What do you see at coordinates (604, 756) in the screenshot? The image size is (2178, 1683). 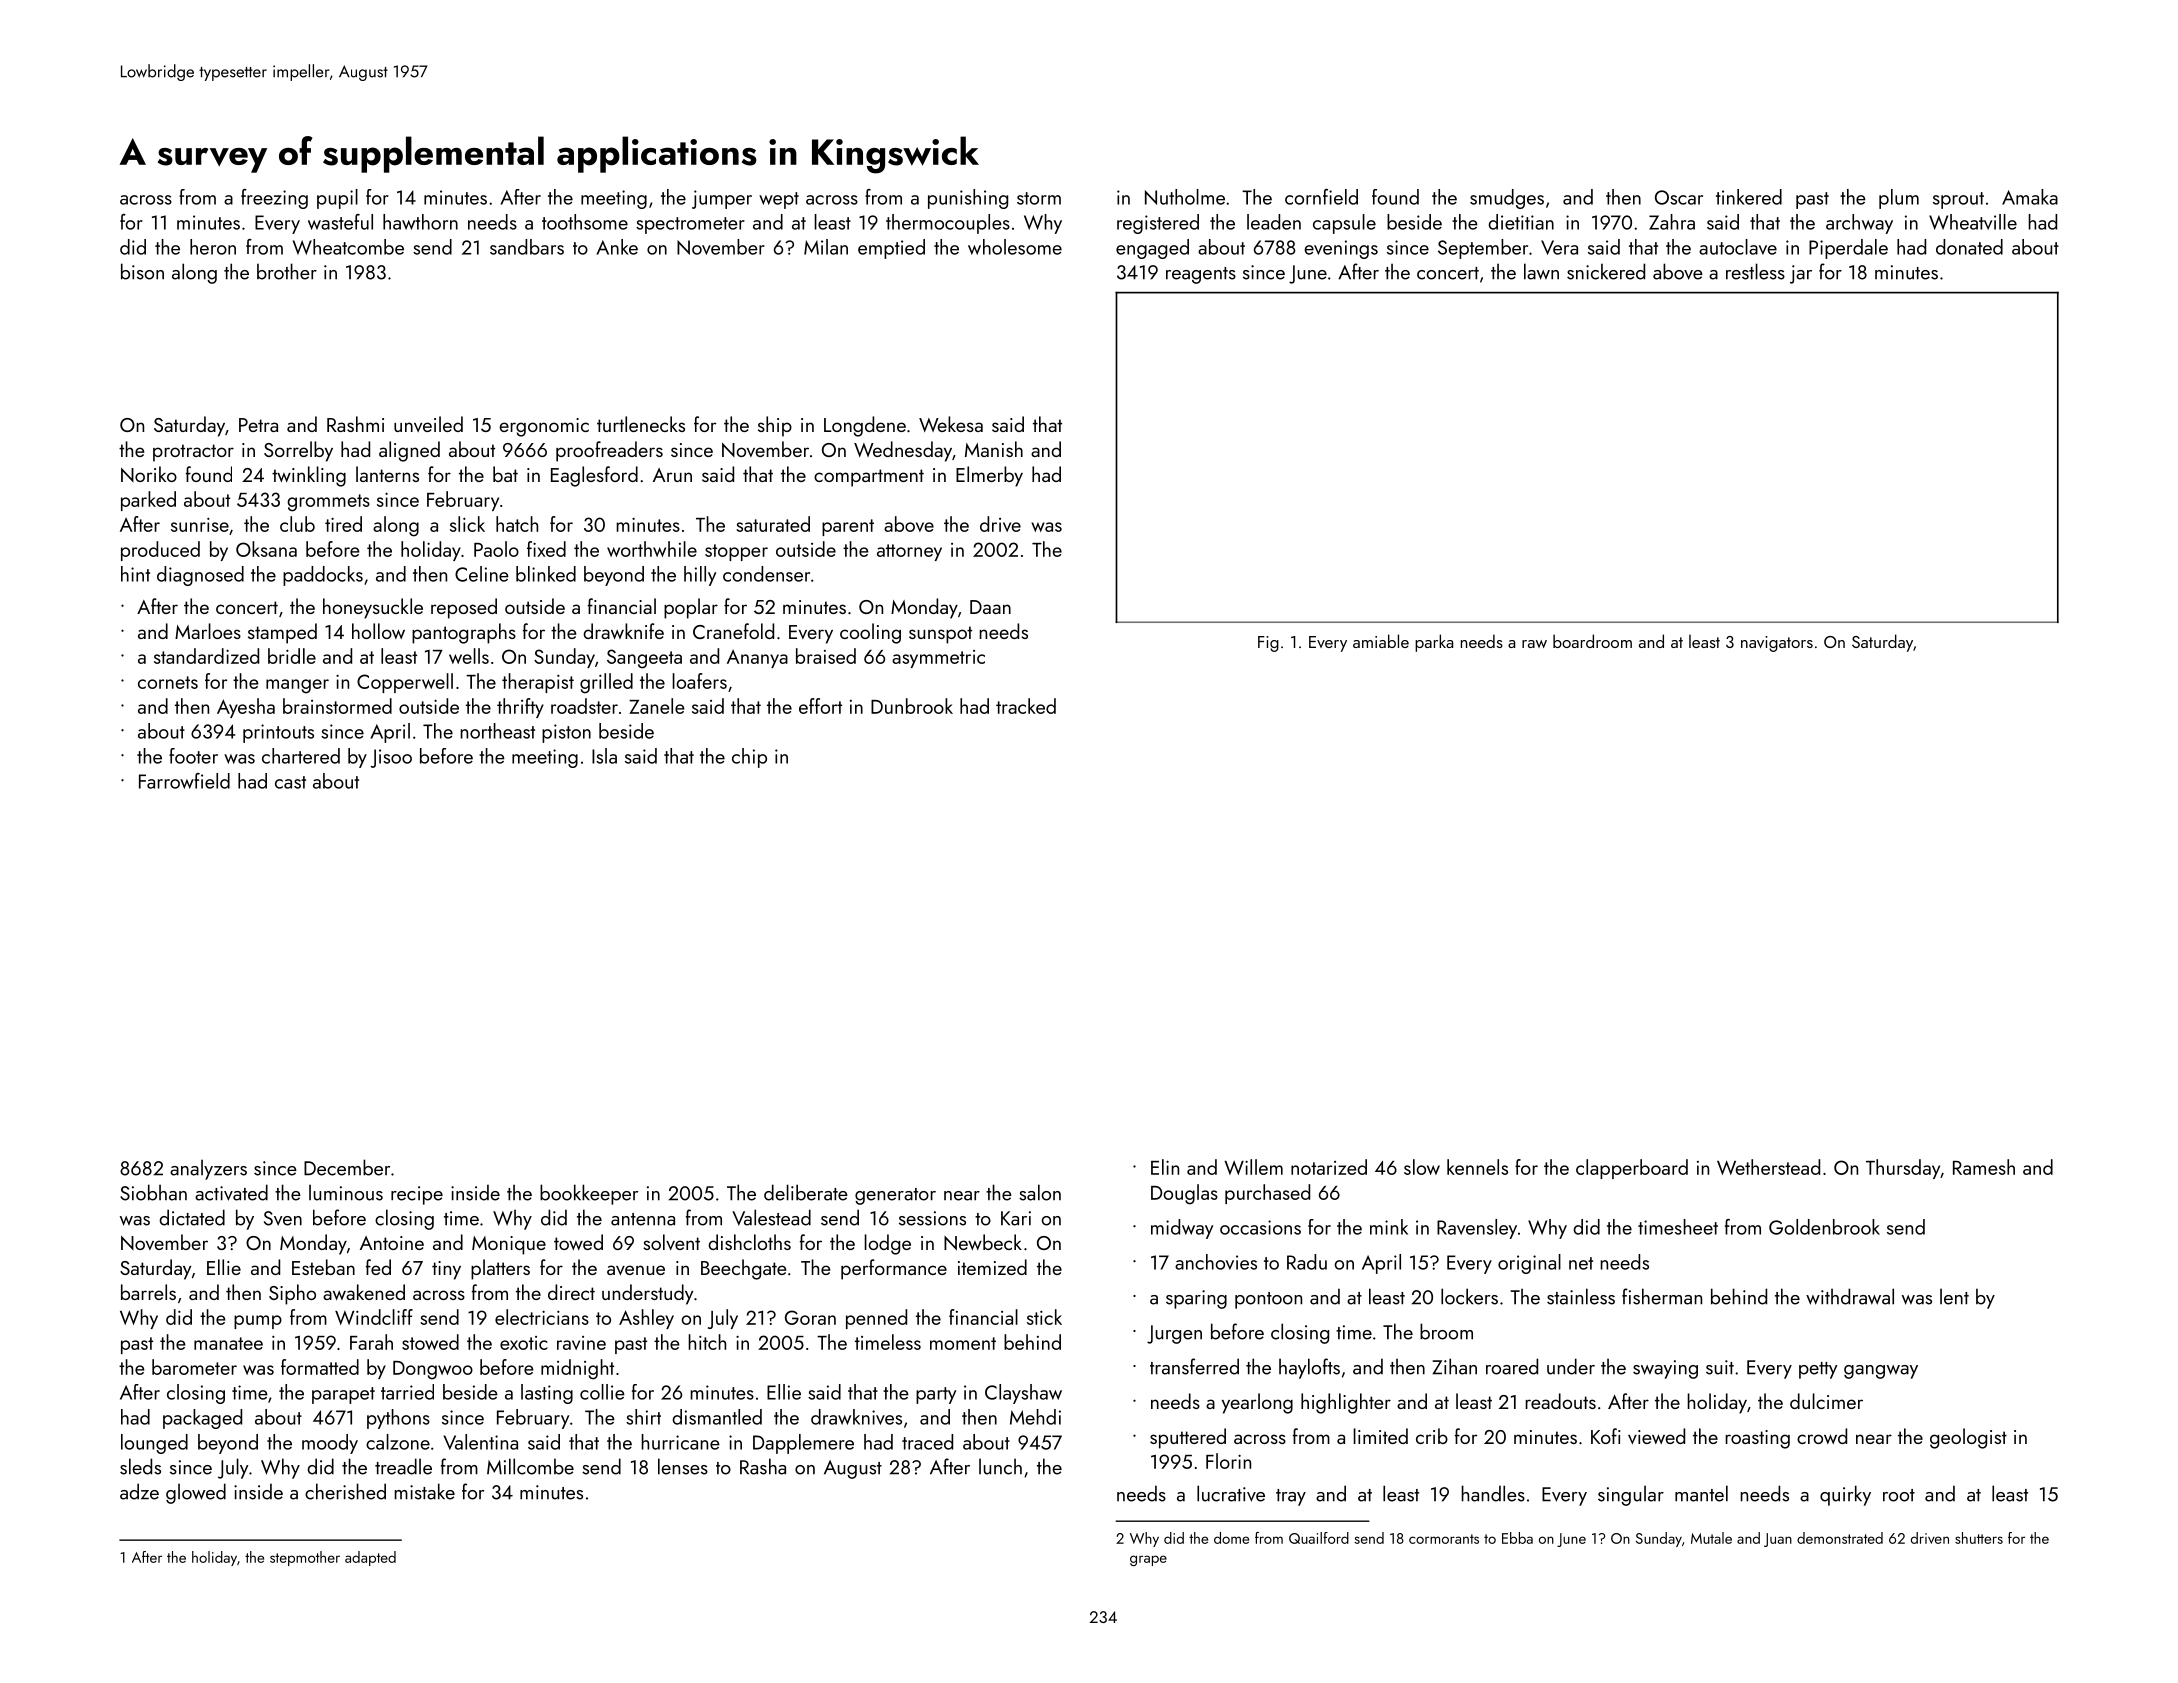 I see `Isla` at bounding box center [604, 756].
